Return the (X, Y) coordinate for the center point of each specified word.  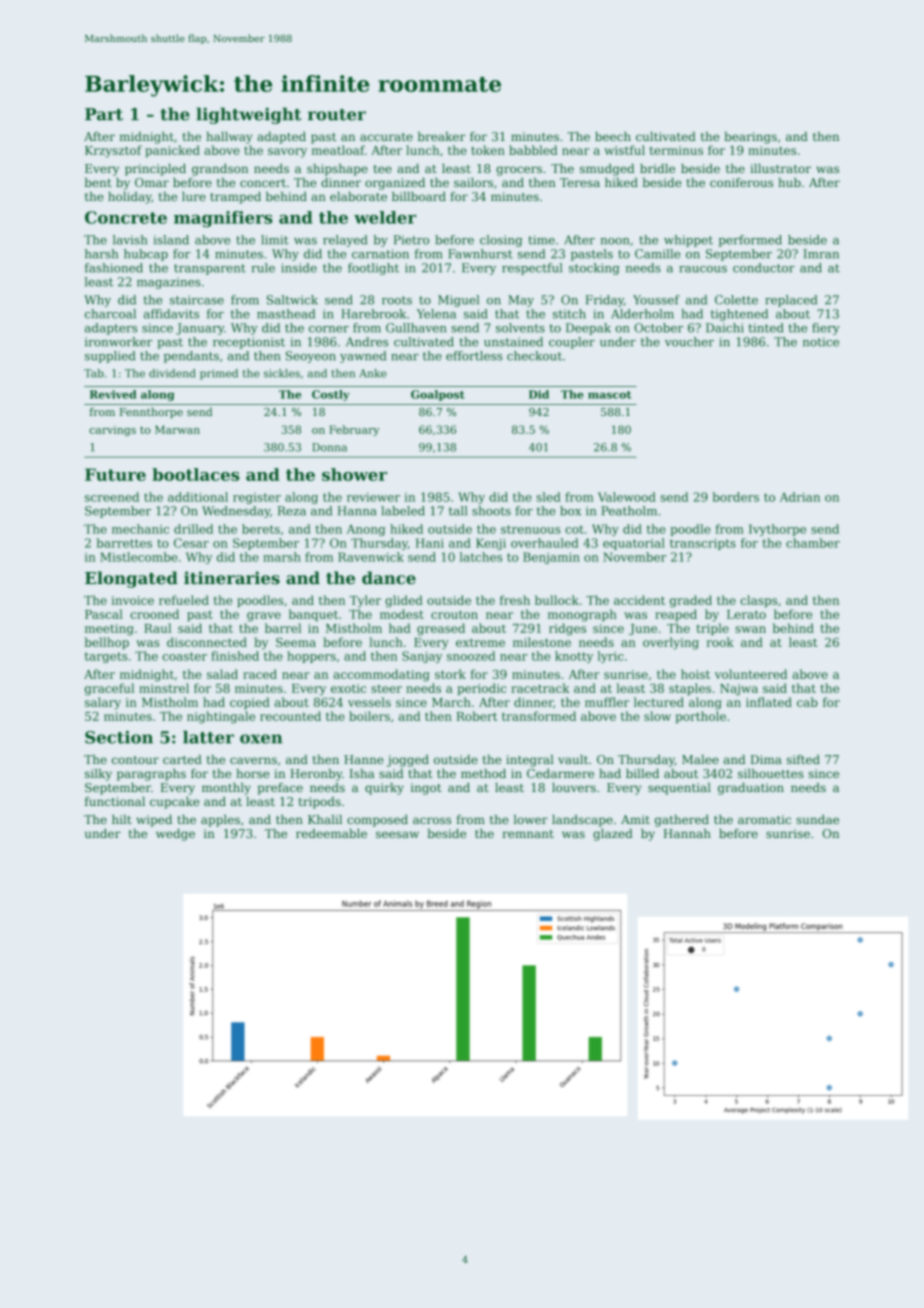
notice (821, 342)
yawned (363, 357)
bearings (750, 138)
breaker (442, 136)
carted (182, 759)
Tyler (365, 601)
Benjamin (551, 558)
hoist (695, 674)
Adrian (800, 497)
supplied (110, 357)
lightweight (249, 115)
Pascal (104, 614)
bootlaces (195, 474)
